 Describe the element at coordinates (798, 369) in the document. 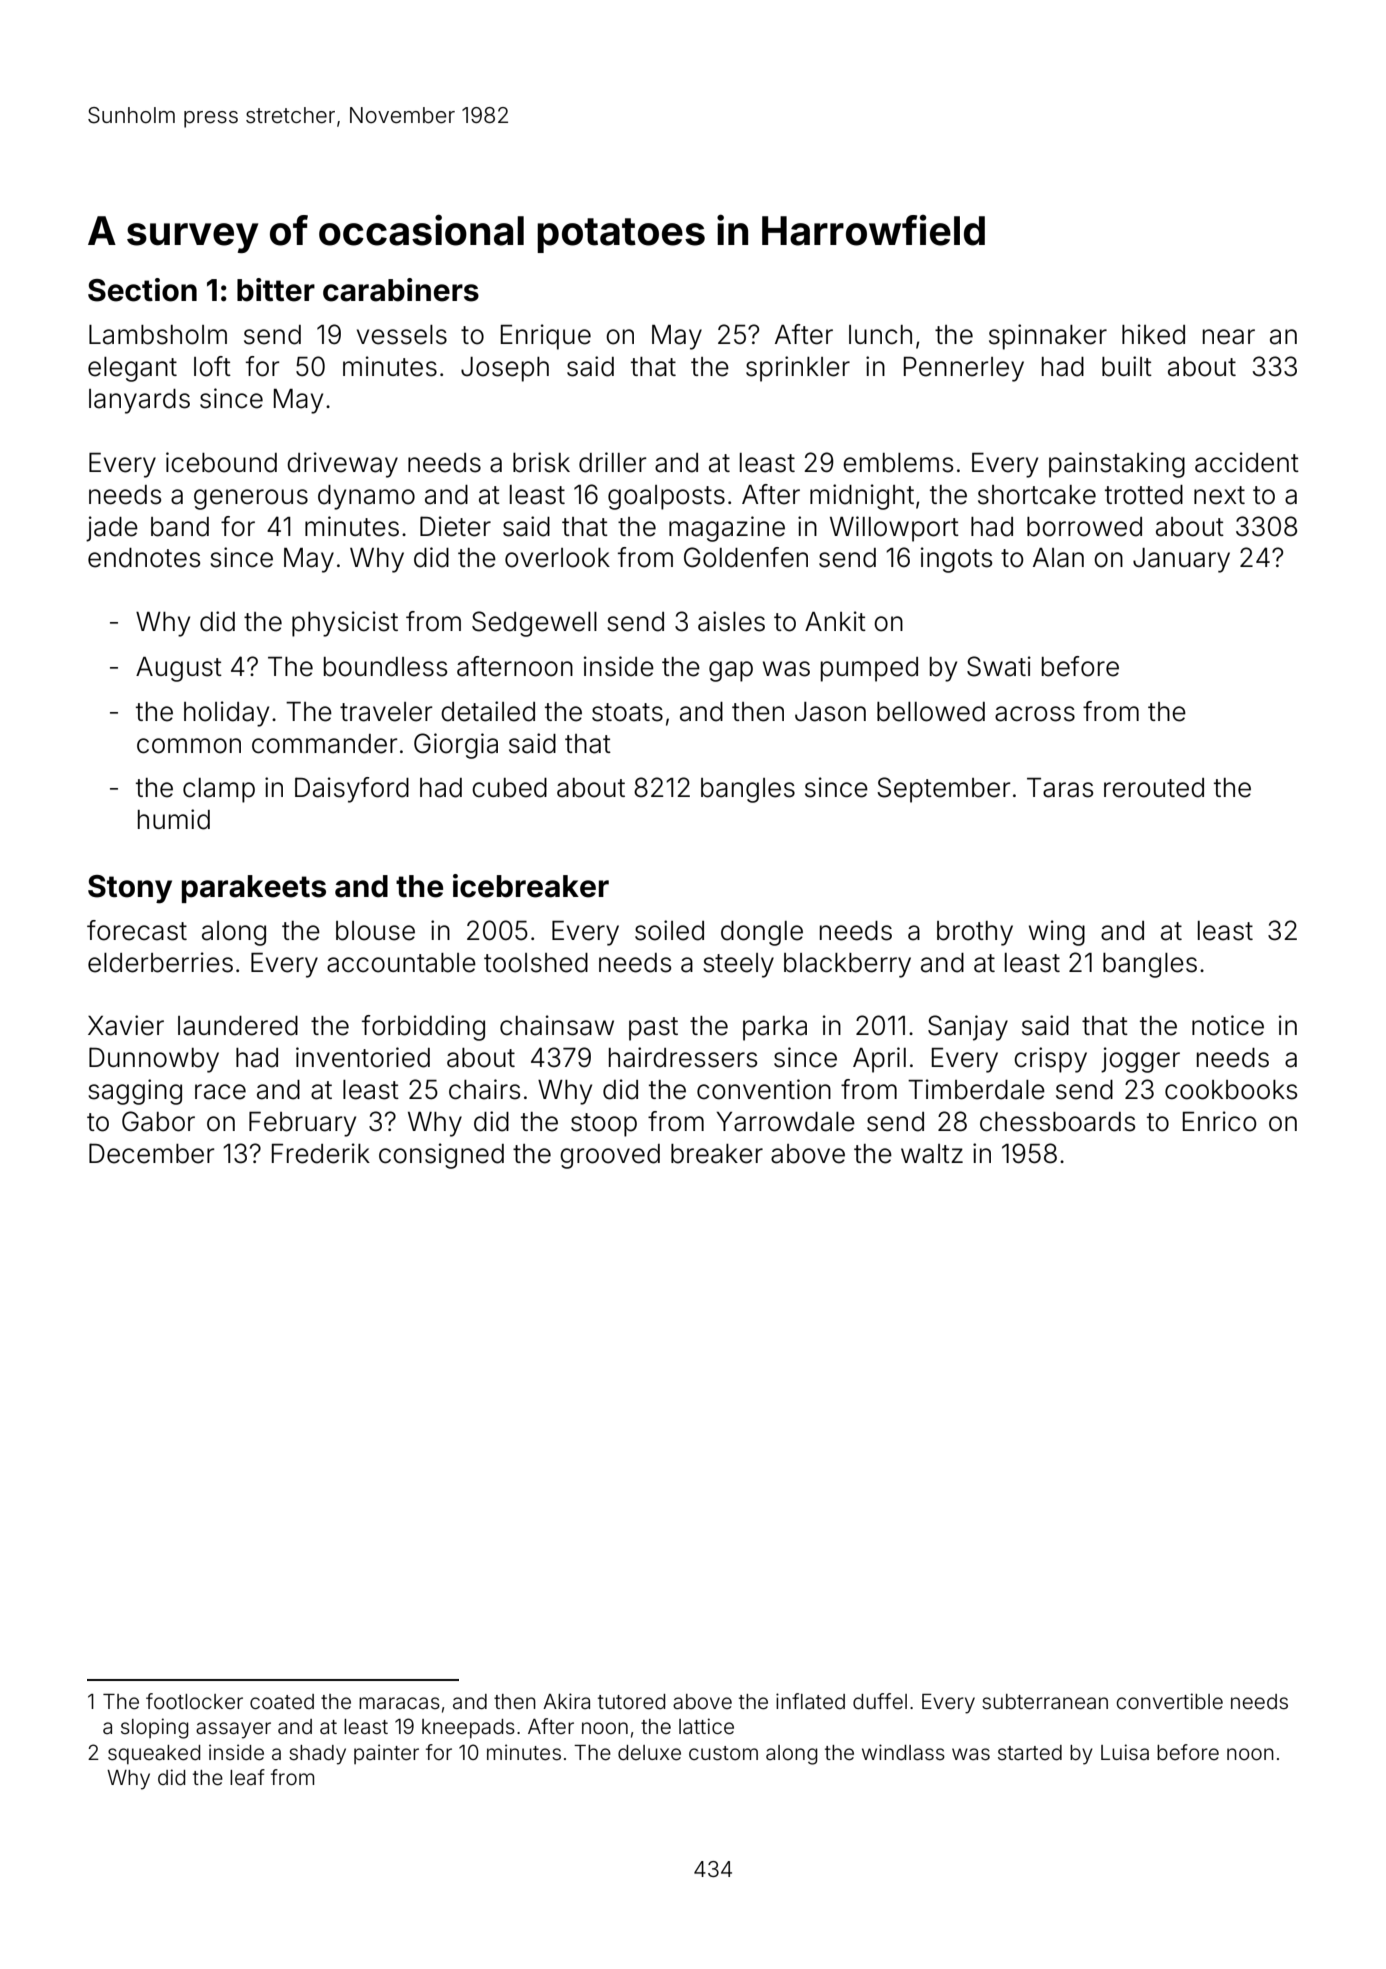

I see `sprinkler` at that location.
